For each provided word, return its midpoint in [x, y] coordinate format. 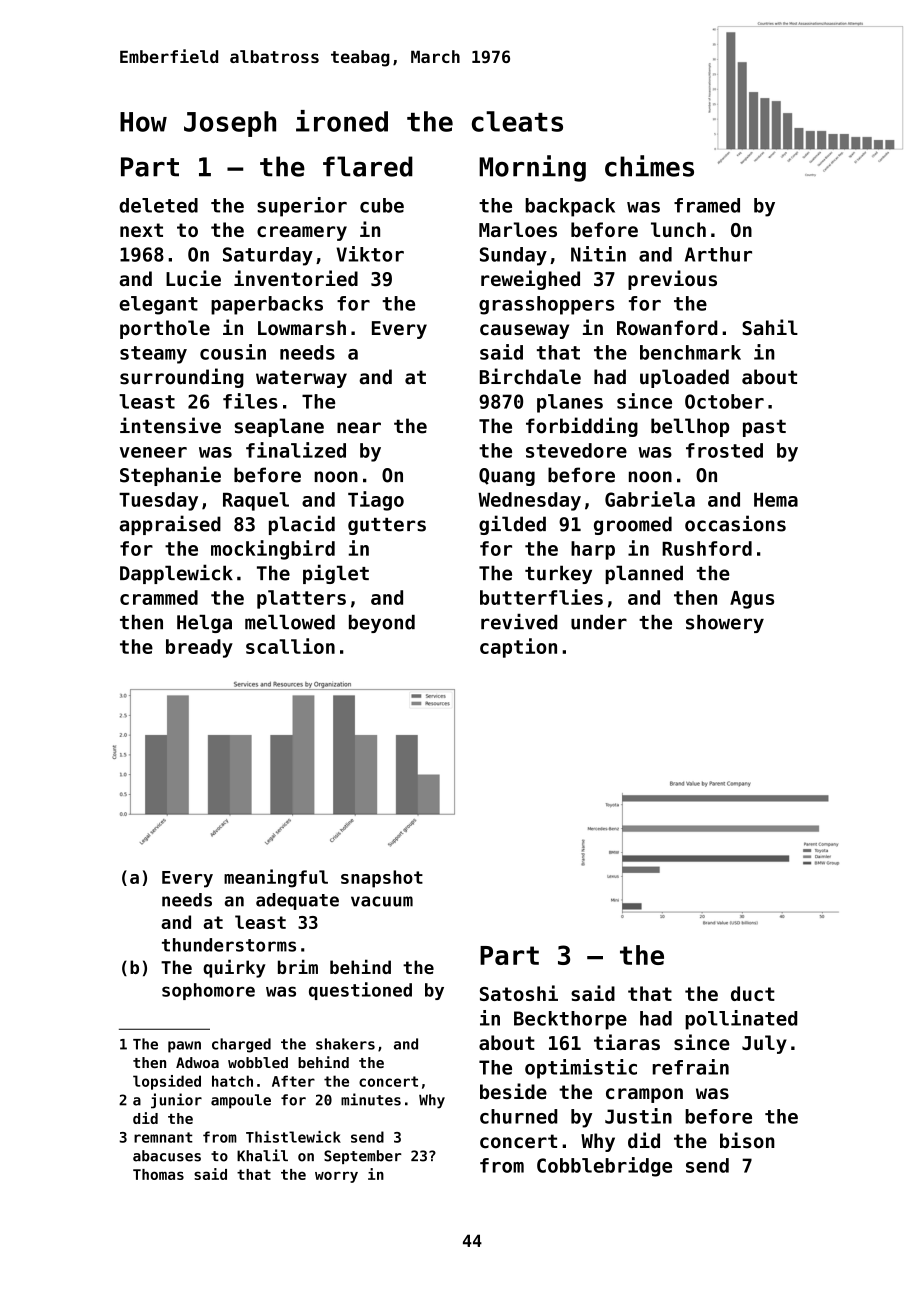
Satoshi [519, 993]
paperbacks [267, 305]
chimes [649, 166]
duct [753, 993]
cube [382, 205]
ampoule [241, 1101]
